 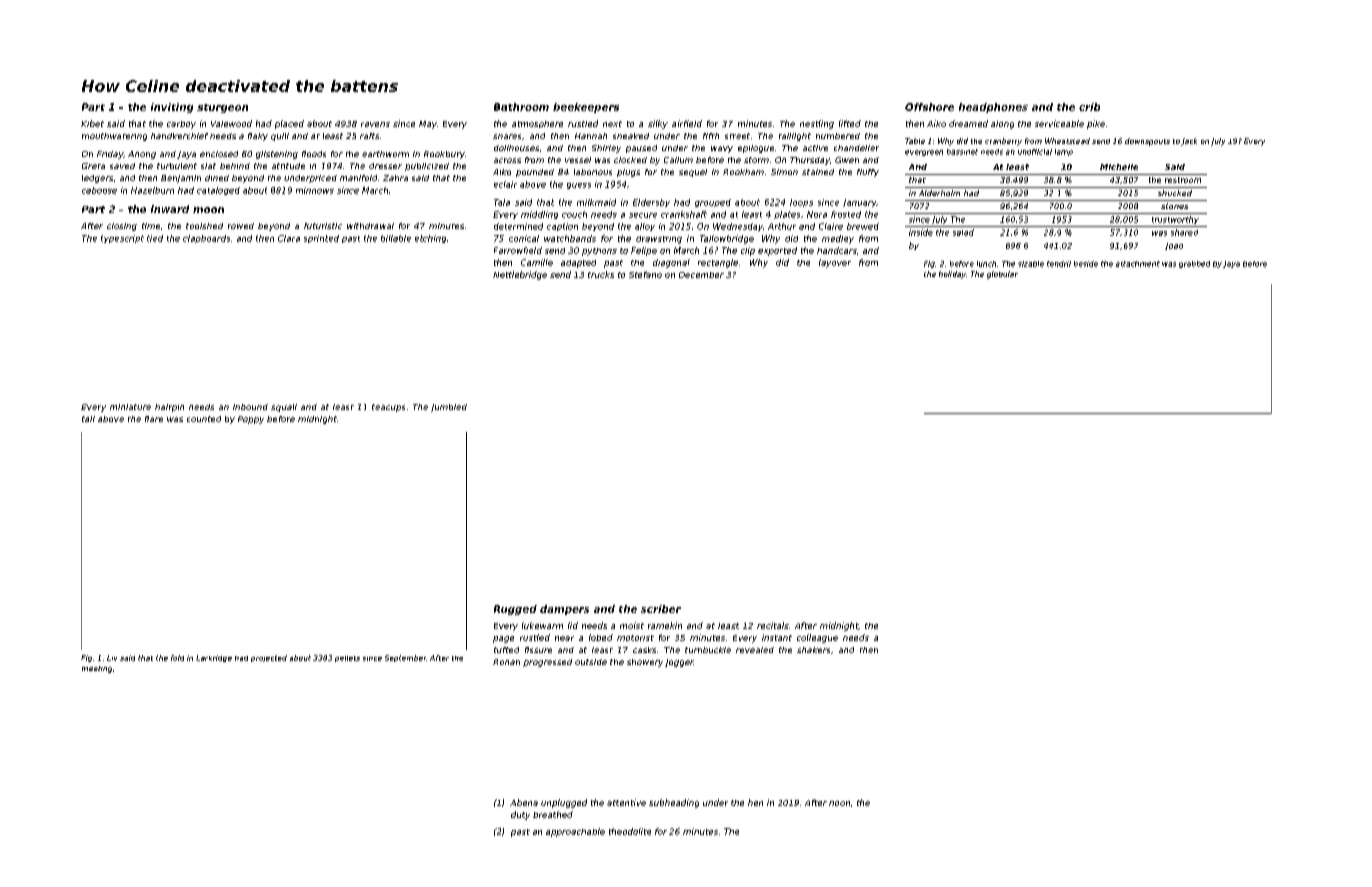 I want to click on dollhouses, so click(x=516, y=148).
